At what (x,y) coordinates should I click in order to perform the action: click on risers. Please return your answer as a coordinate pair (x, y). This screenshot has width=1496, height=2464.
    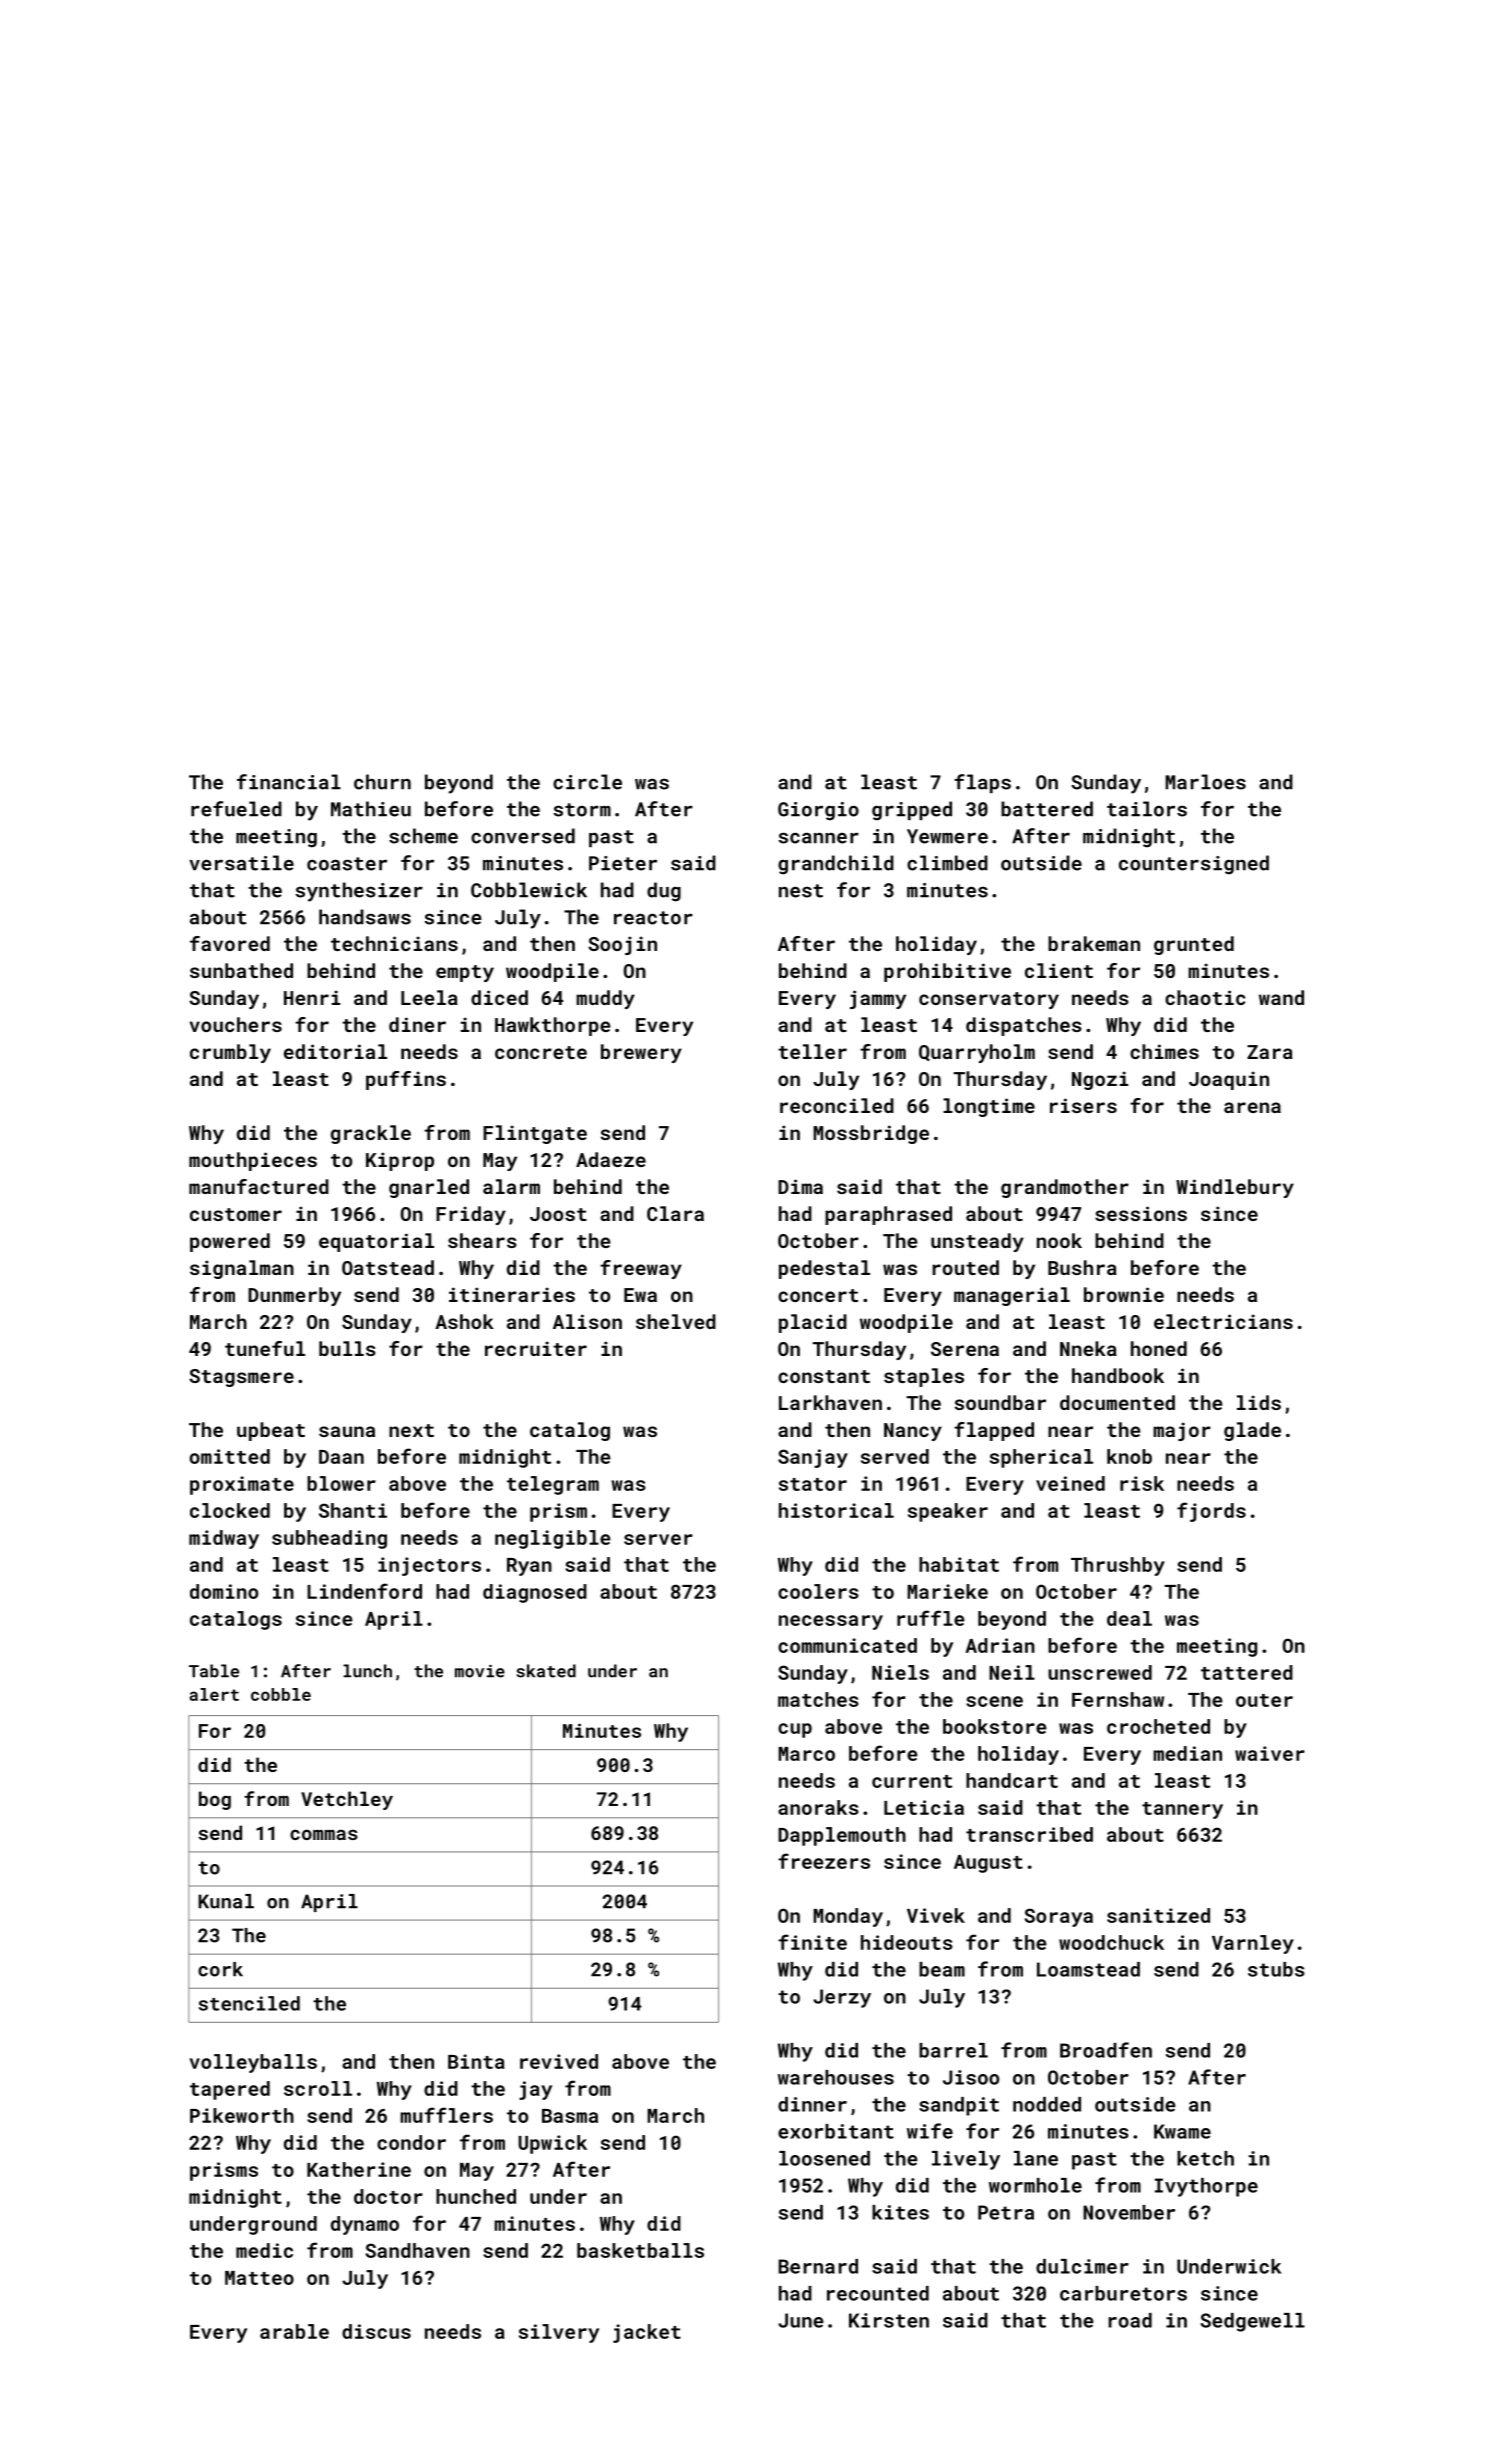
    Looking at the image, I should click on (1083, 1105).
